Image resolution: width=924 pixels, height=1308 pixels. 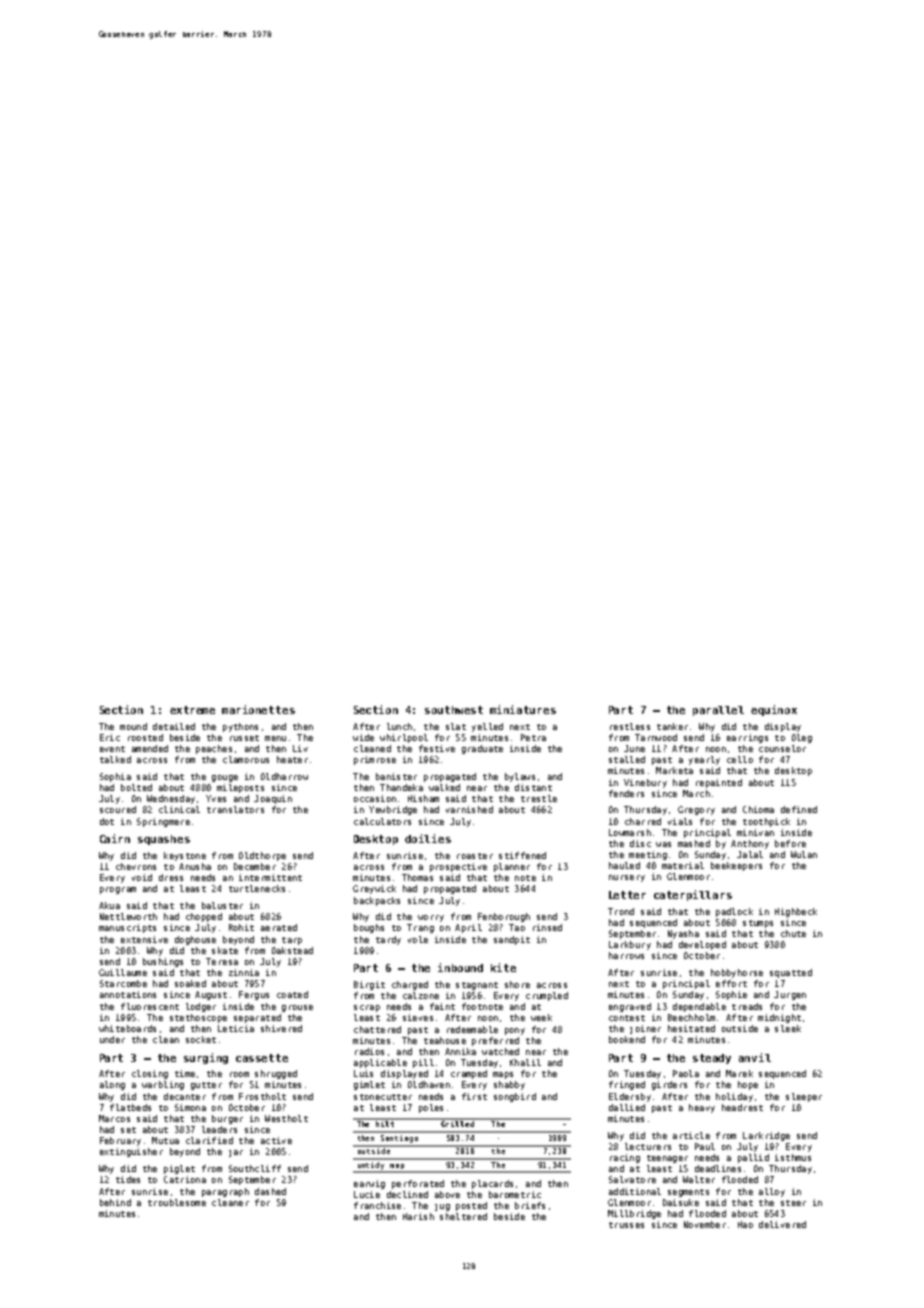 I want to click on Oldthorpe, so click(x=262, y=856).
